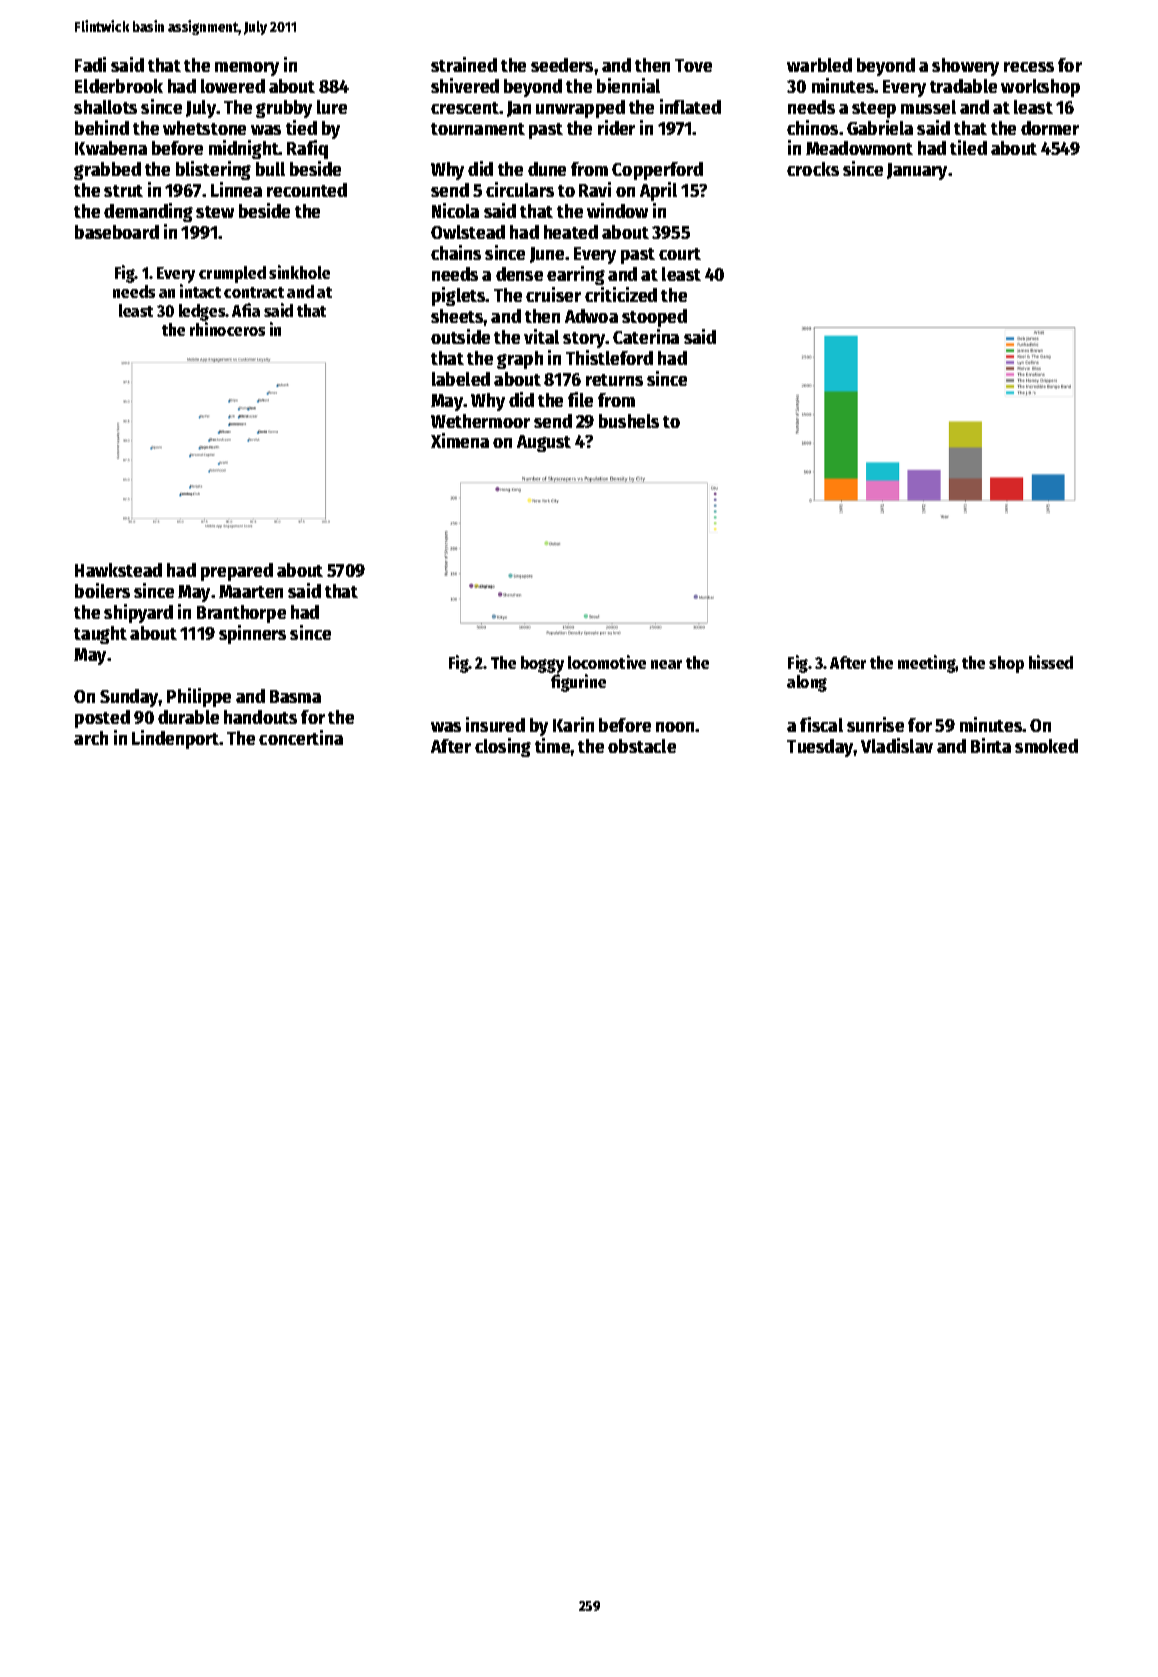  Describe the element at coordinates (690, 106) in the page. I see `inflated` at that location.
